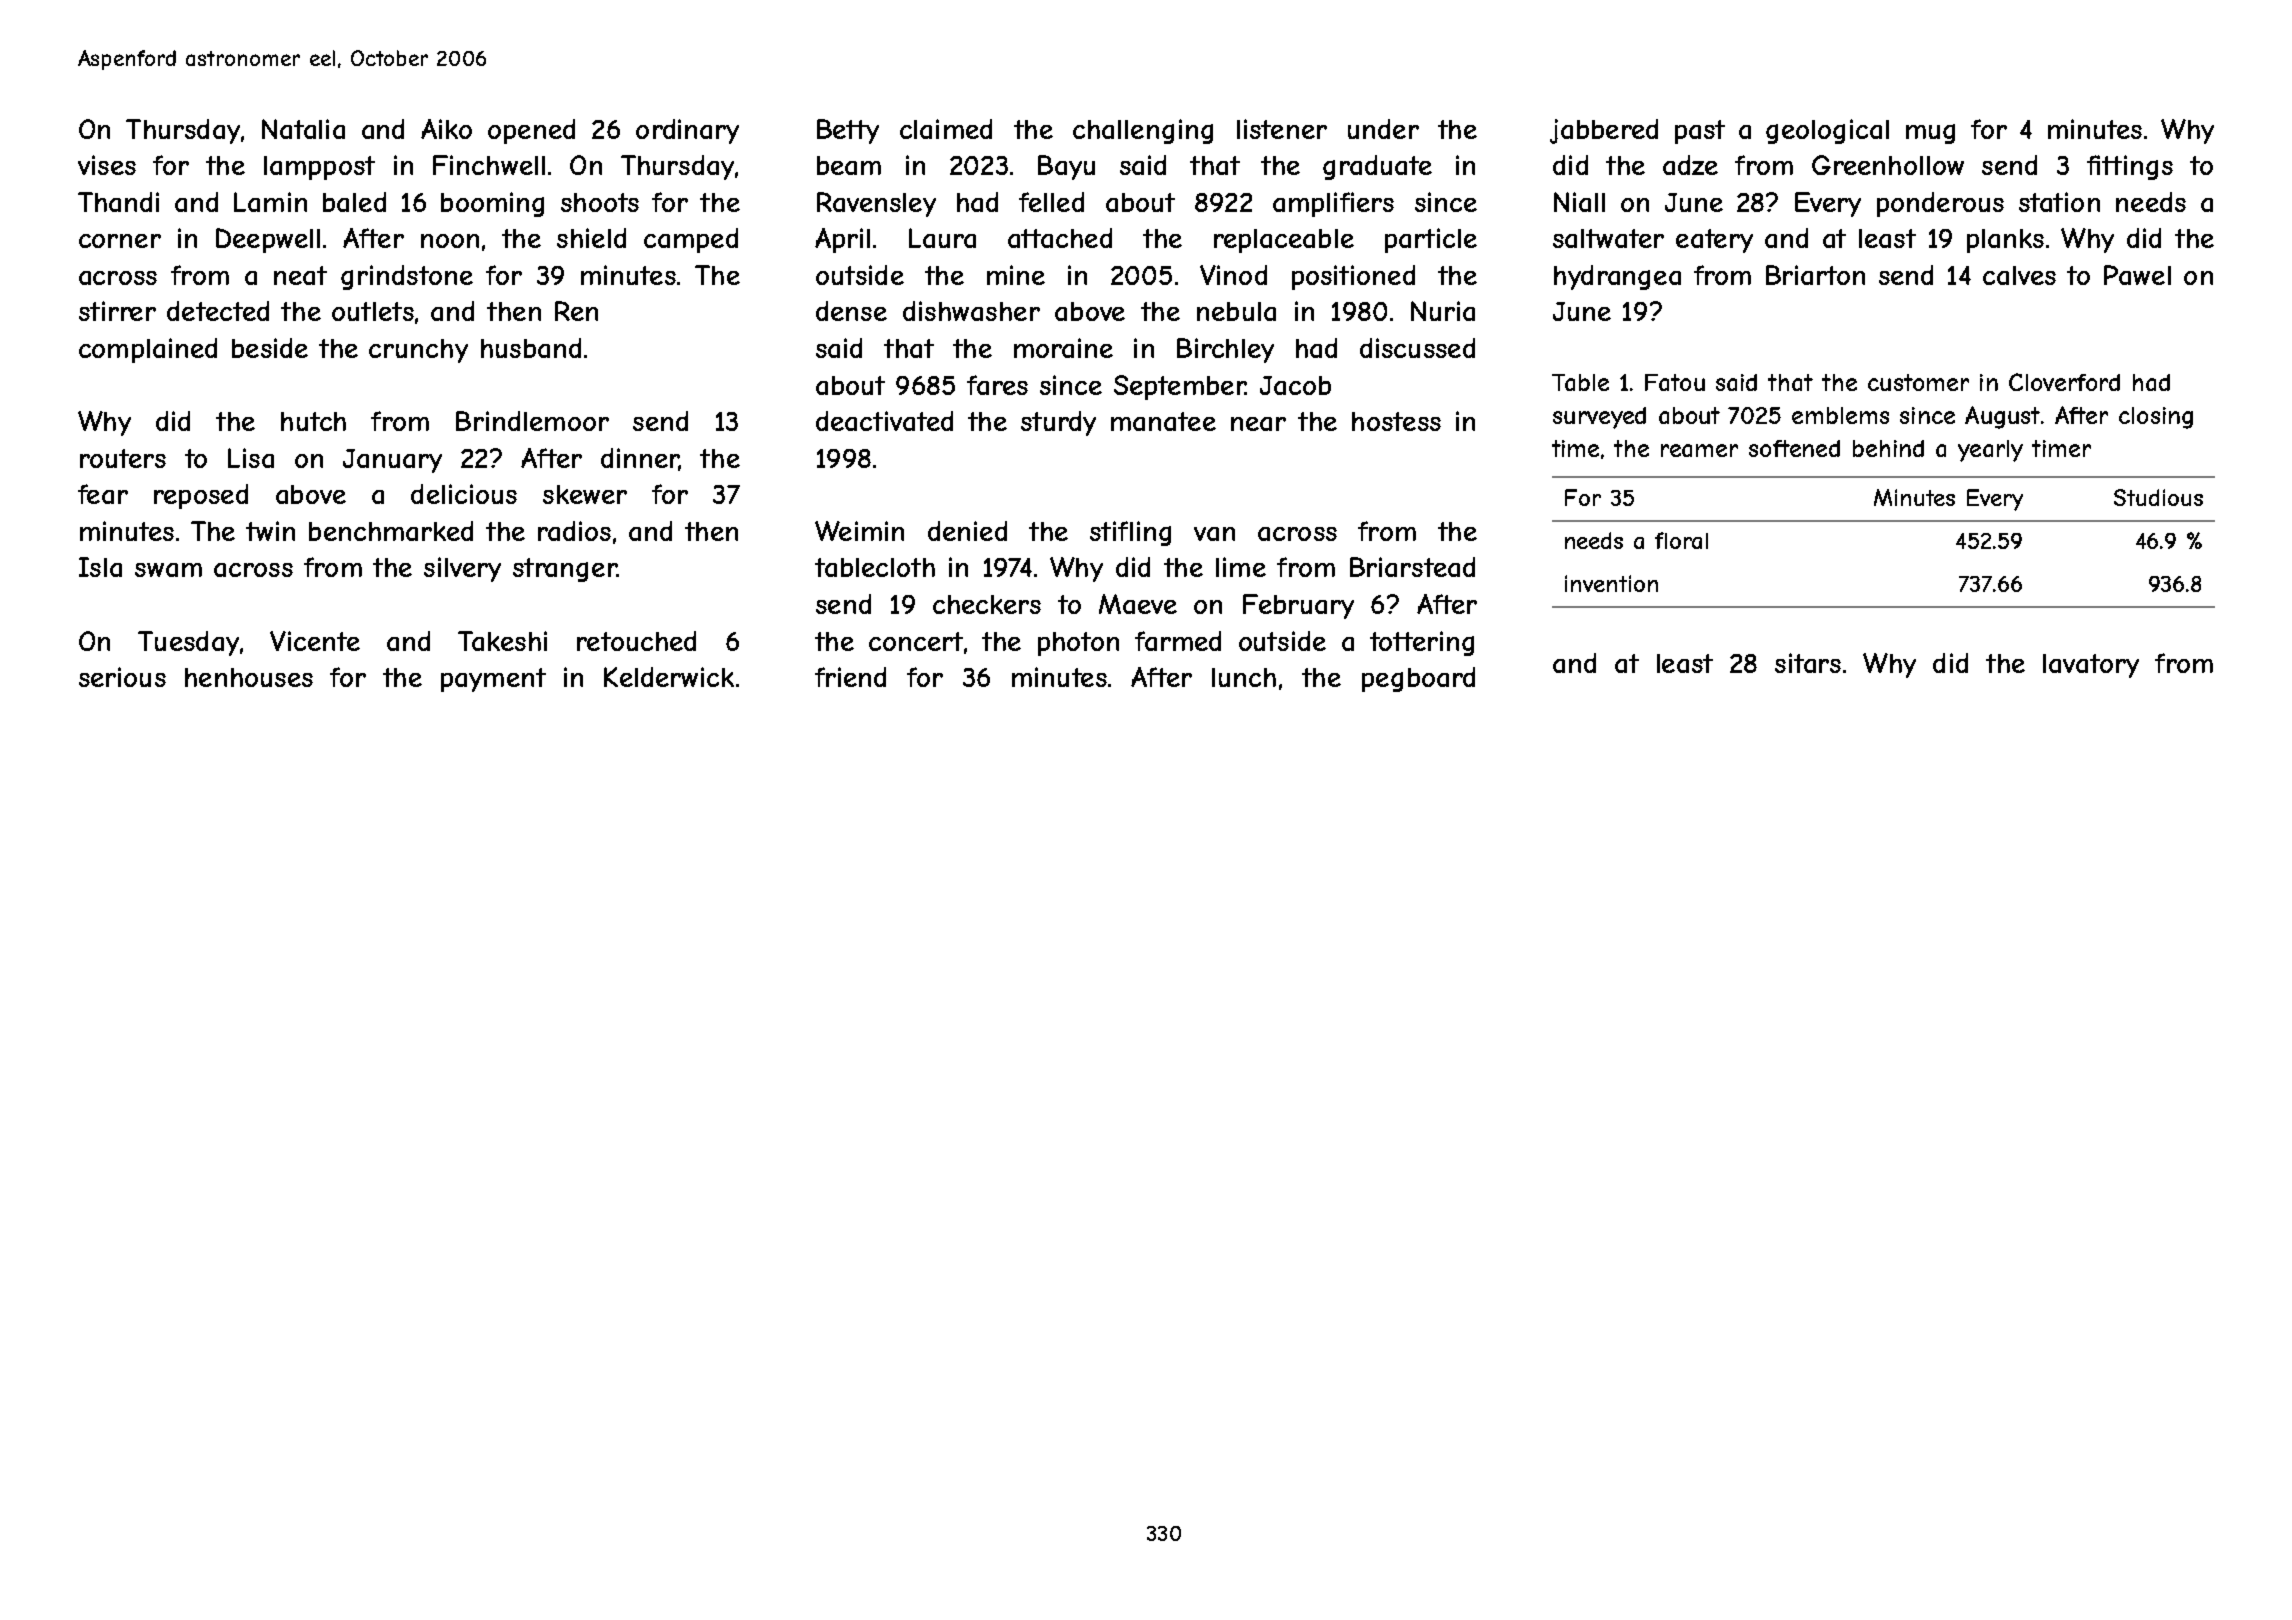  What do you see at coordinates (1930, 134) in the document?
I see `mug` at bounding box center [1930, 134].
